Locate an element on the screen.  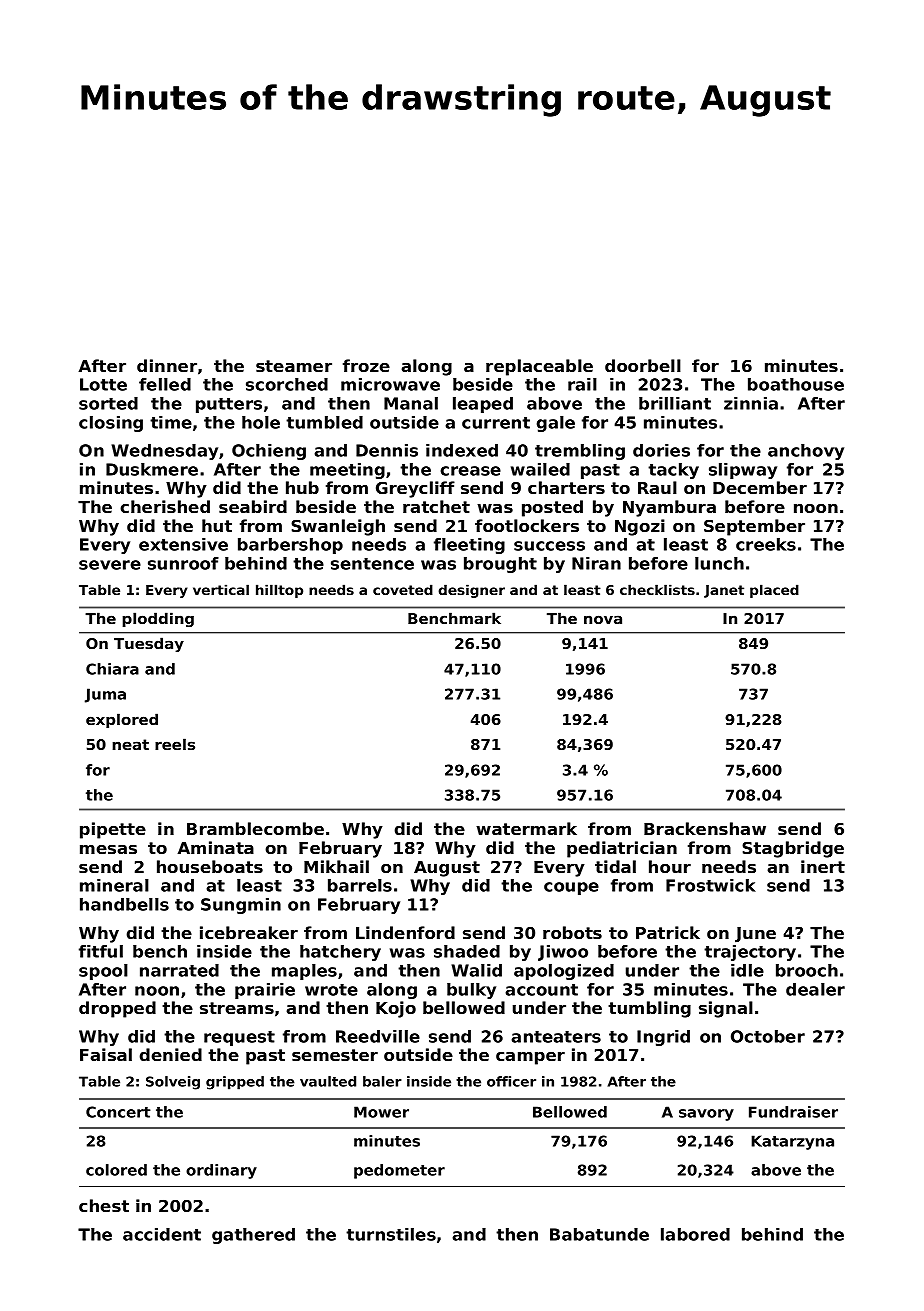
turnstiles is located at coordinates (391, 1234).
